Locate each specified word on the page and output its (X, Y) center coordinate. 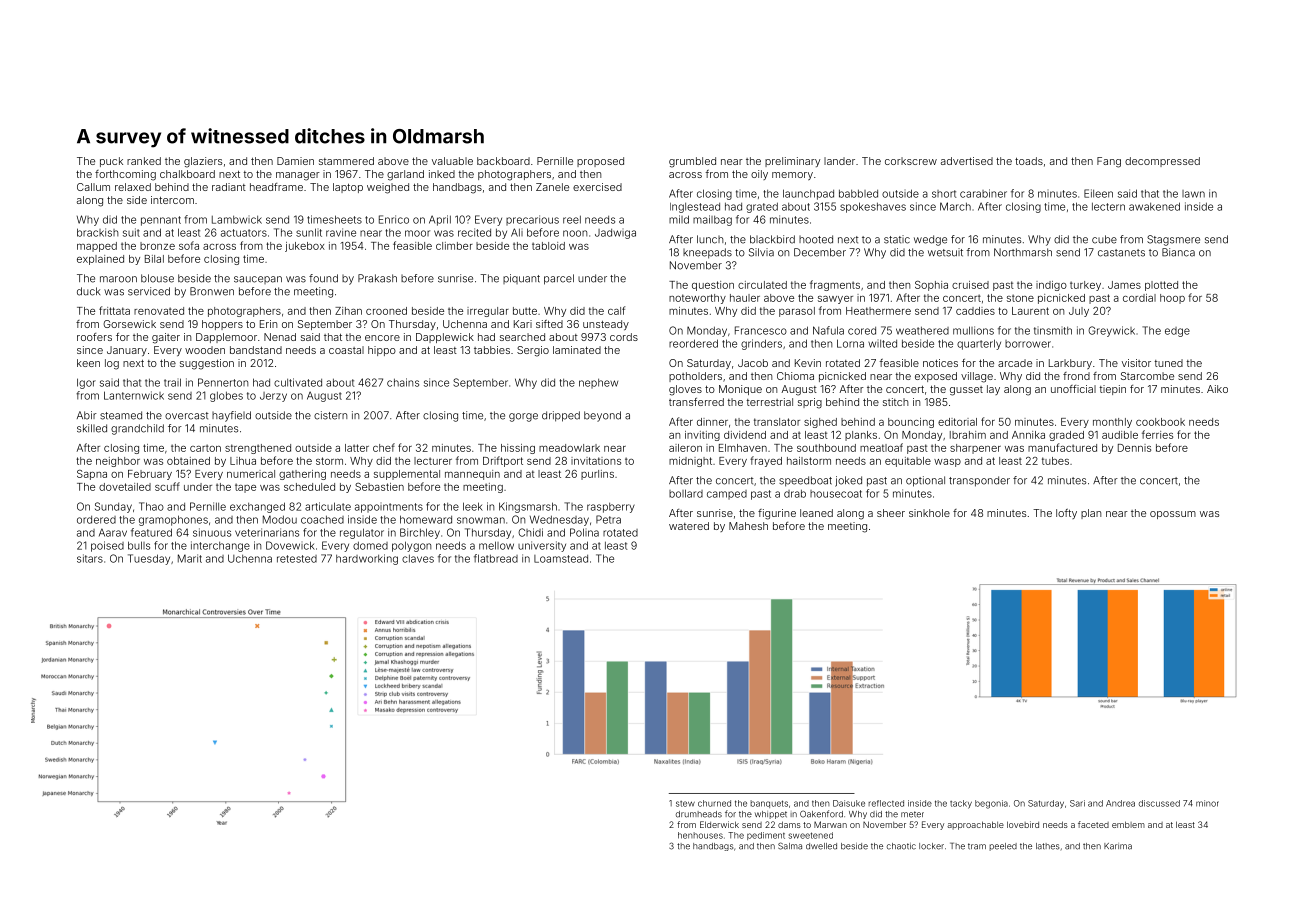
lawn (1193, 194)
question (713, 286)
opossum (1173, 515)
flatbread (496, 558)
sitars (90, 558)
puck (111, 162)
